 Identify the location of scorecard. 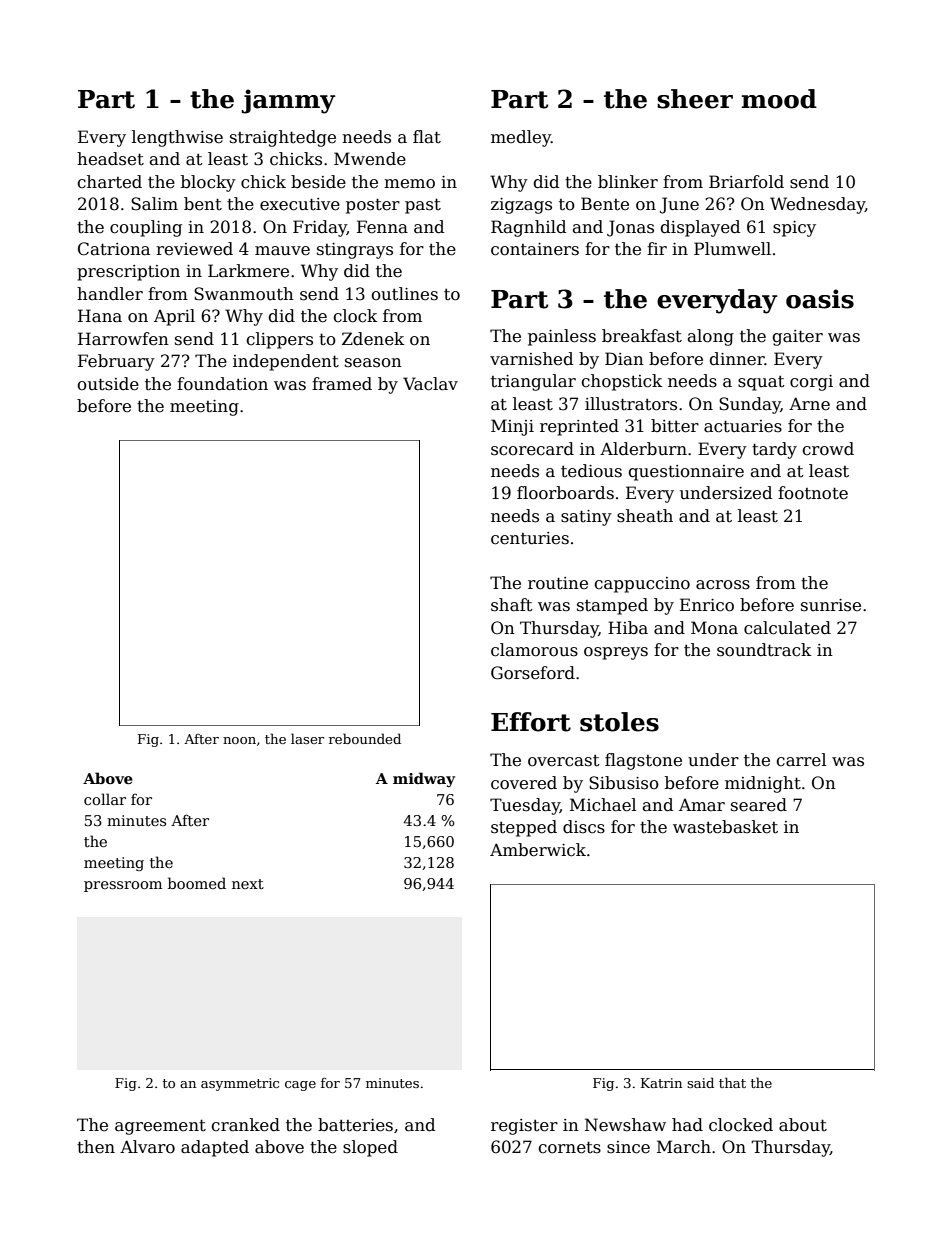
(532, 449).
